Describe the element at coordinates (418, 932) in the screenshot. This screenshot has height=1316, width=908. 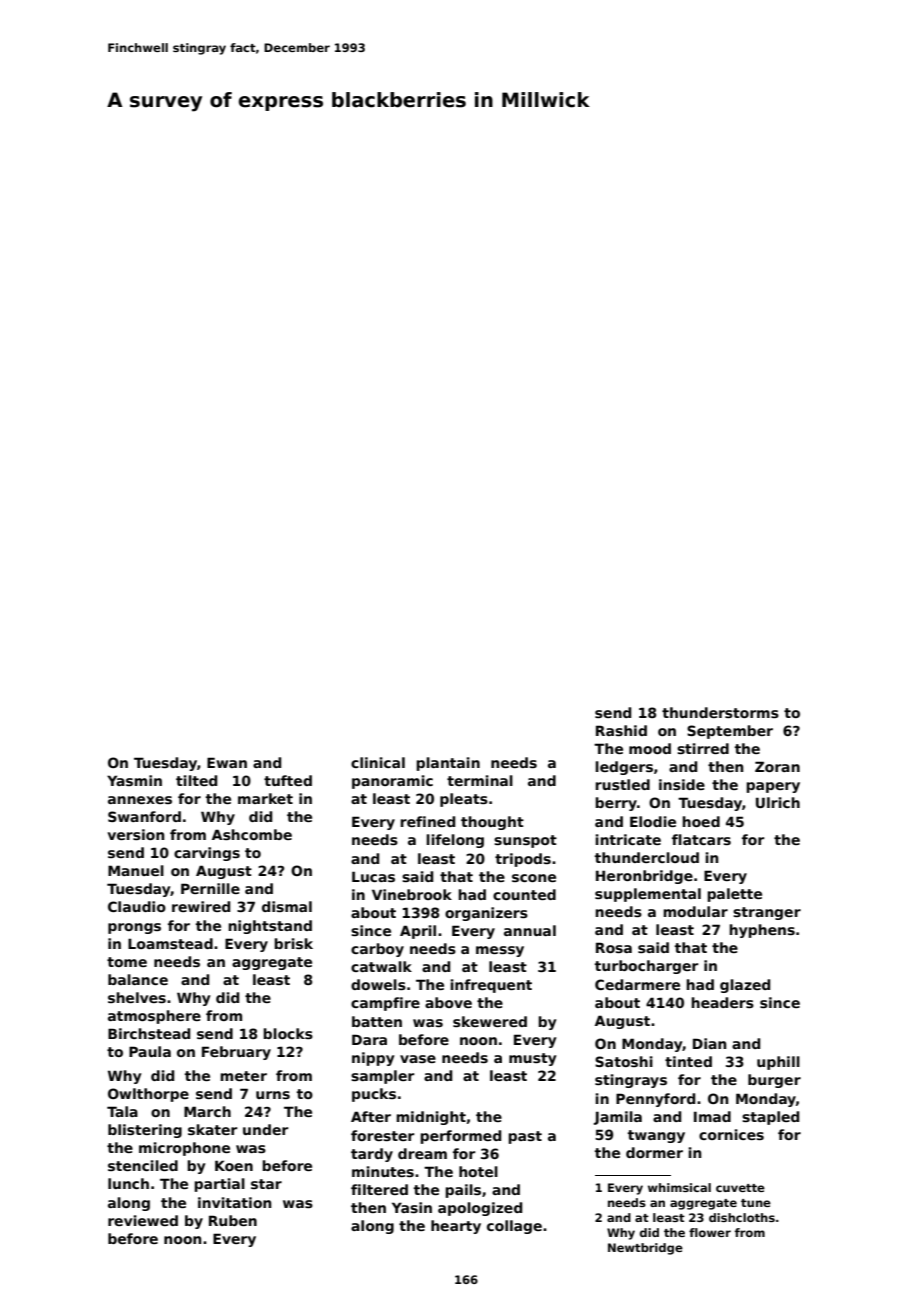
I see `April` at that location.
